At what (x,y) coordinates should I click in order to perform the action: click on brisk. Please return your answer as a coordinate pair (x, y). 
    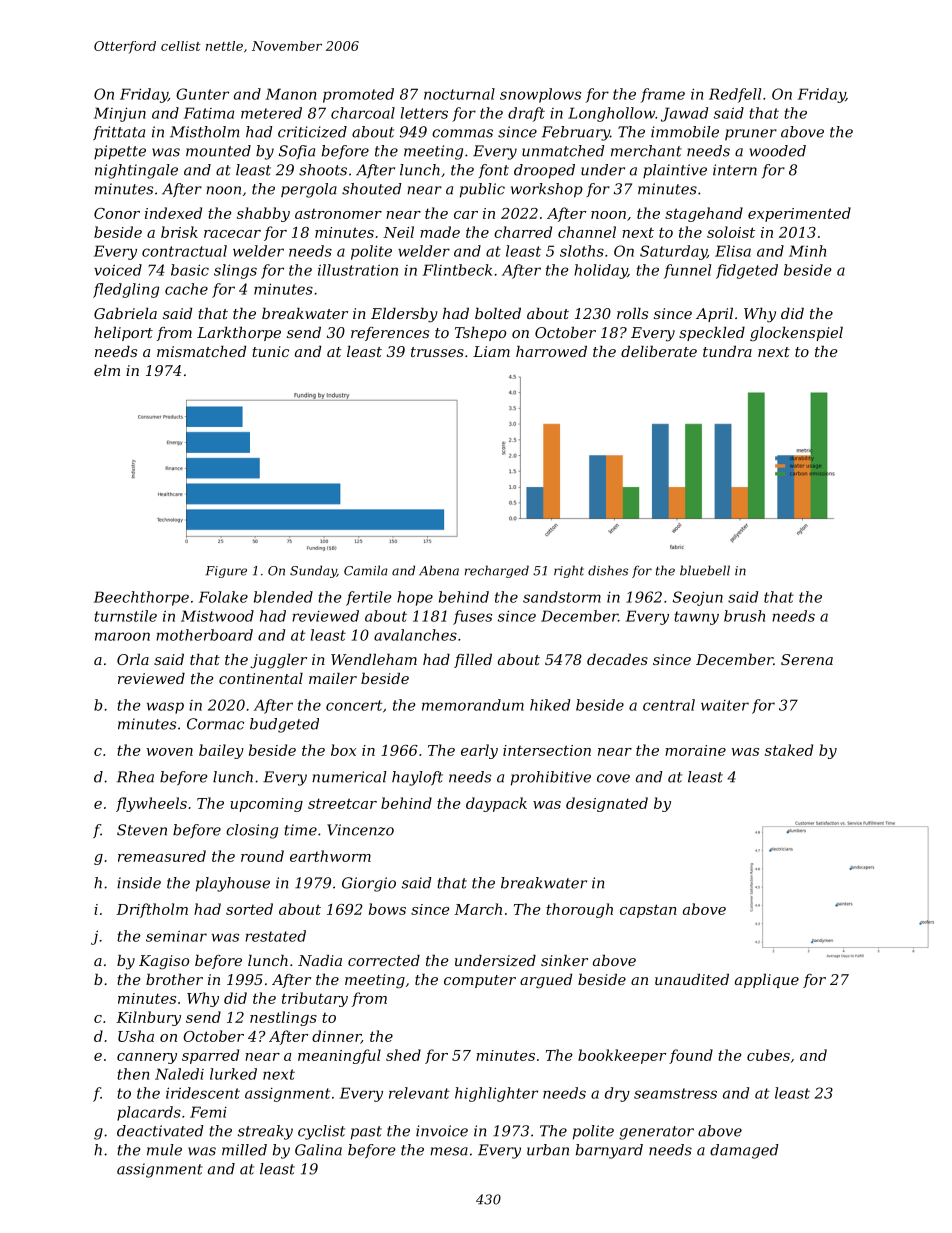
    Looking at the image, I should click on (179, 232).
